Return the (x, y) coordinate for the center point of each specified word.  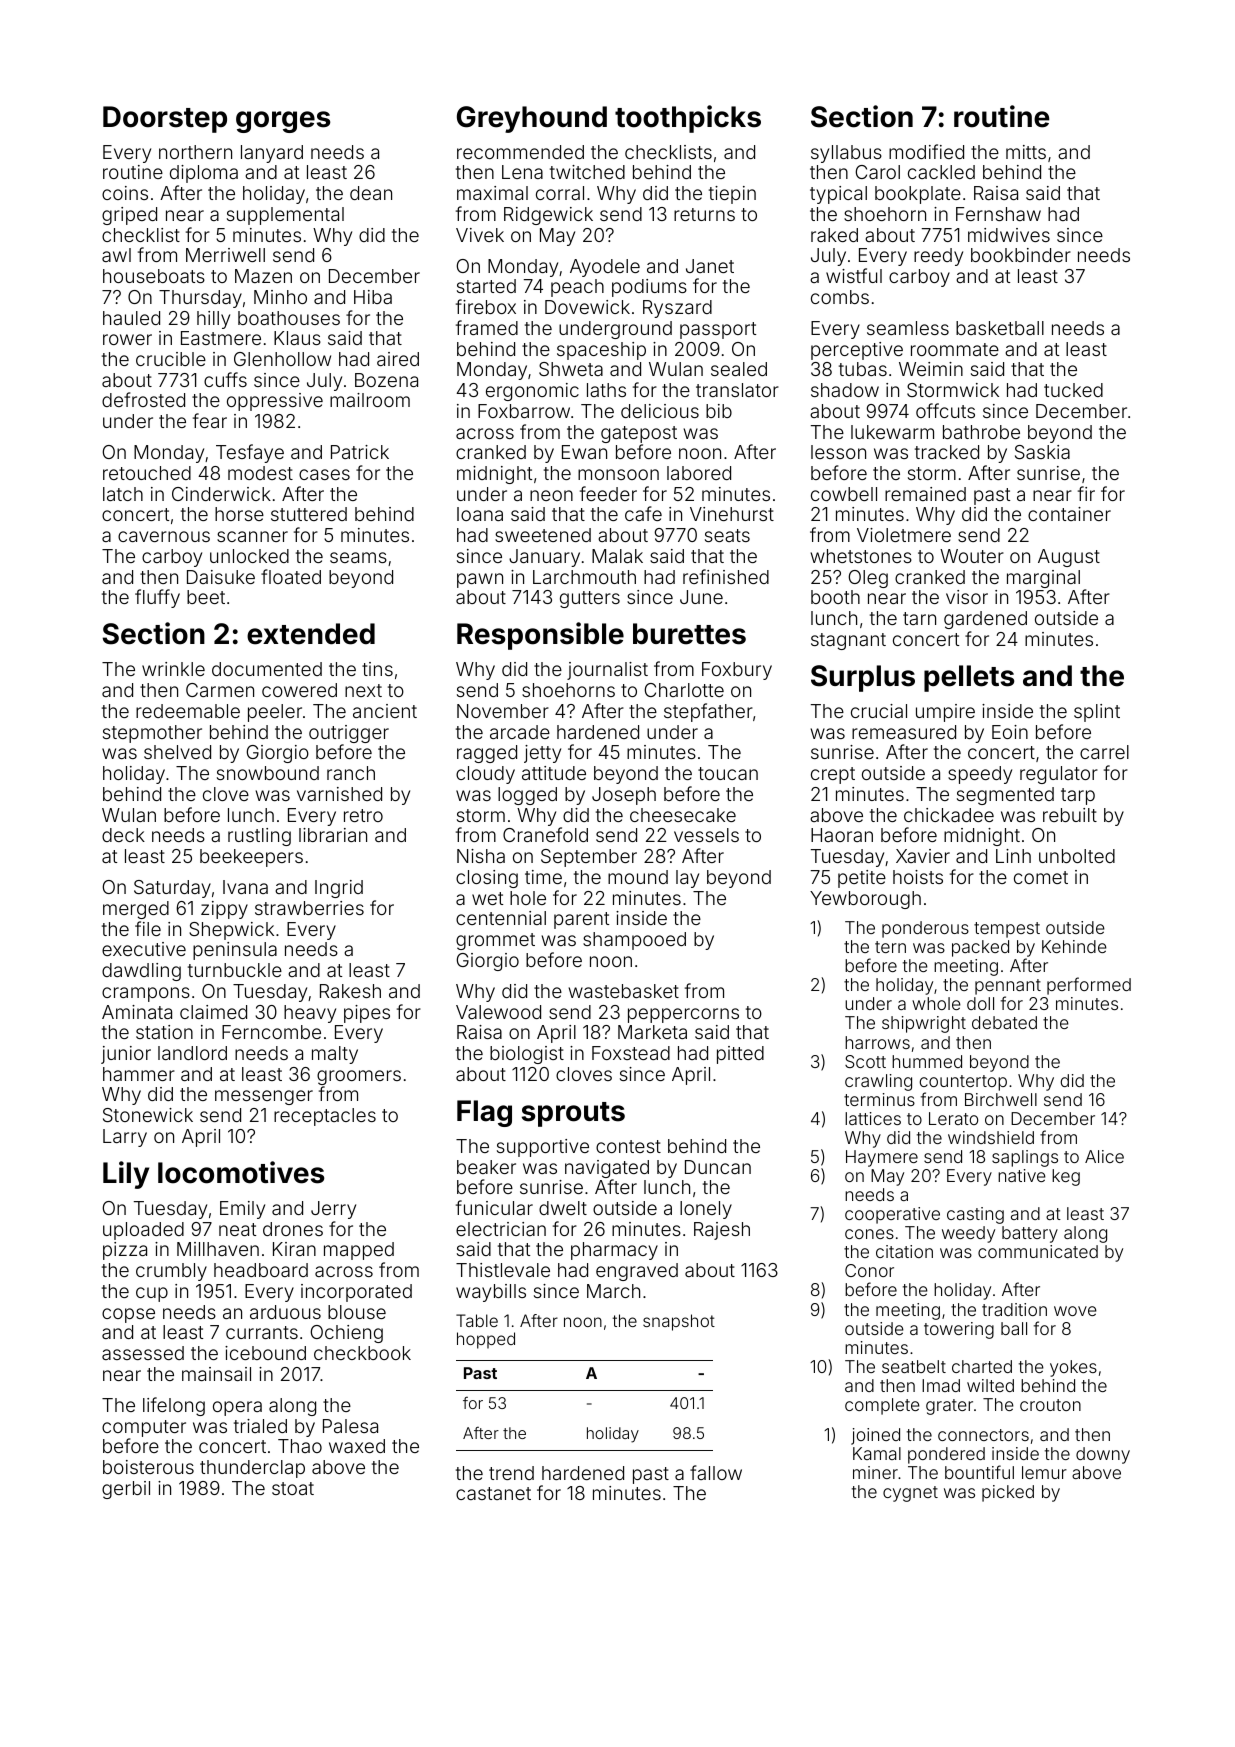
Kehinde (1074, 946)
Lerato (953, 1118)
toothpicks (688, 119)
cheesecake (683, 815)
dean (371, 193)
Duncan (718, 1167)
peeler (275, 713)
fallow (716, 1472)
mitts (1026, 152)
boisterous (148, 1467)
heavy (310, 1014)
